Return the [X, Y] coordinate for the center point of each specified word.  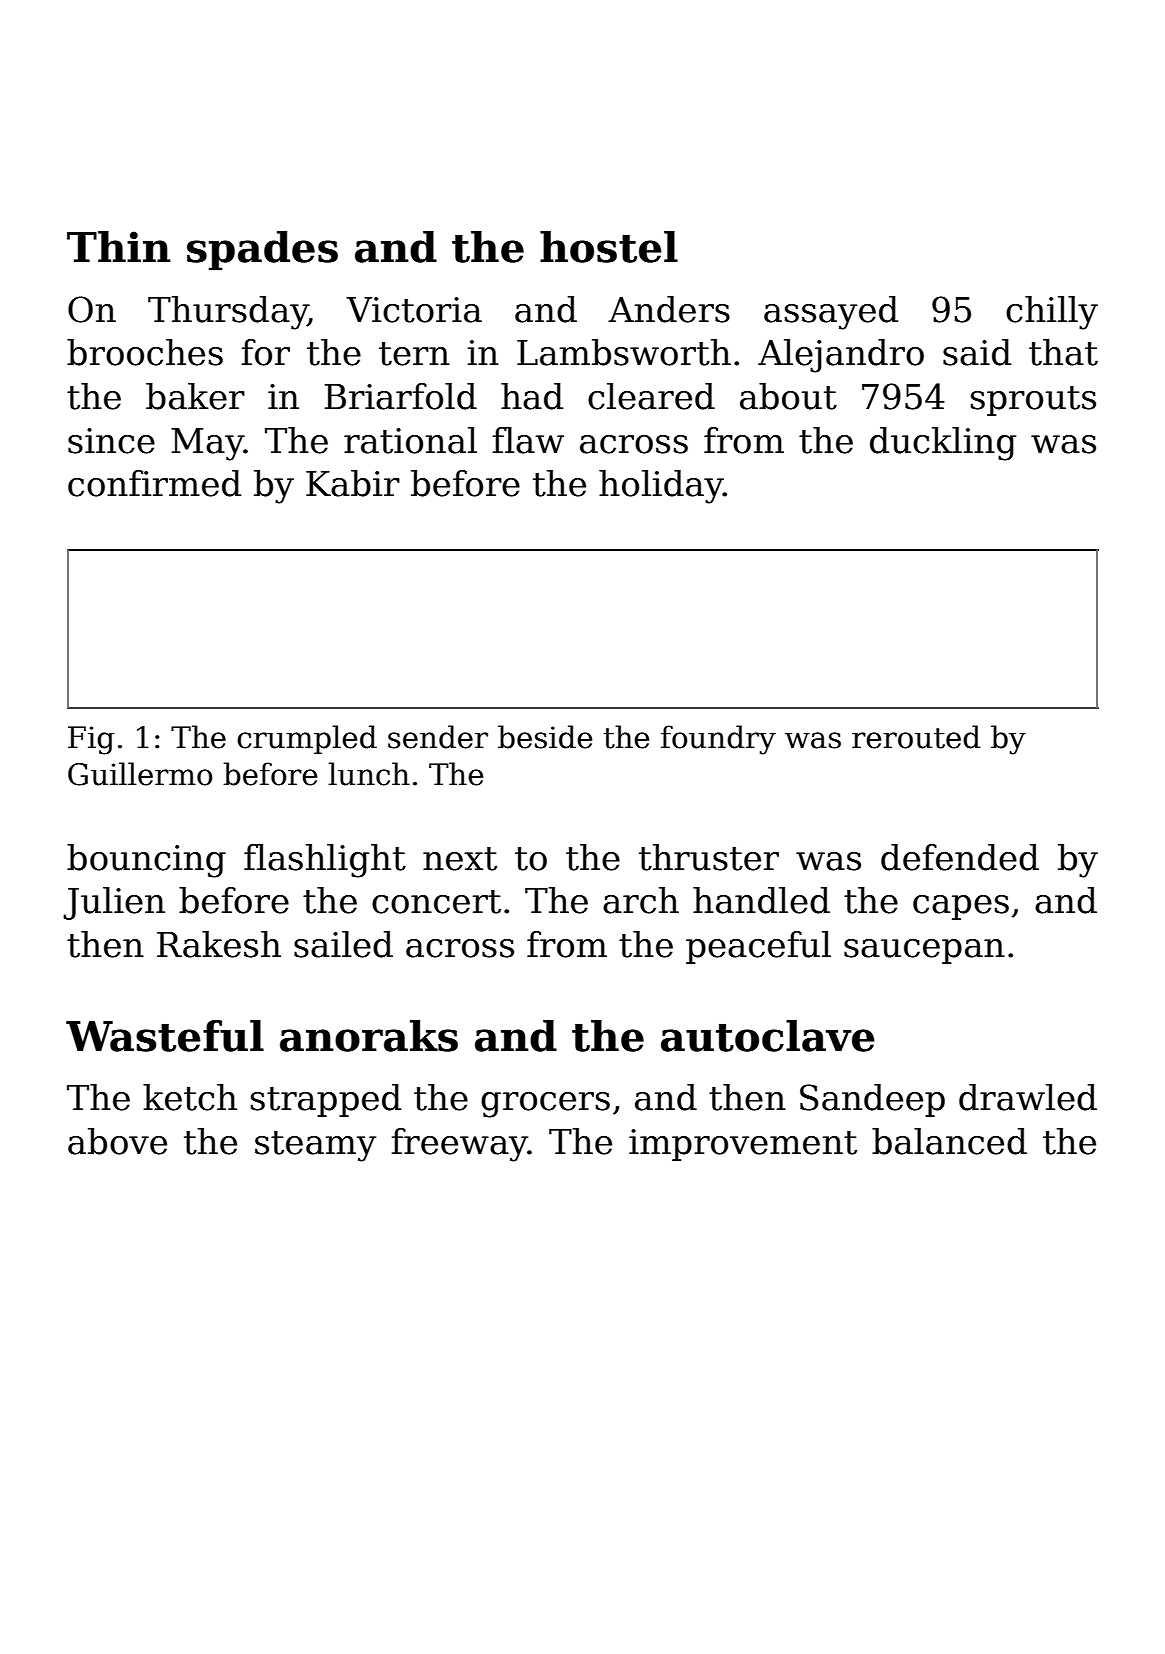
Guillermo [140, 774]
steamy [315, 1146]
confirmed [154, 483]
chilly [1052, 313]
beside [545, 737]
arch [641, 900]
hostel [609, 247]
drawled [1028, 1097]
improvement [743, 1145]
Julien [114, 903]
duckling [943, 444]
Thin [119, 246]
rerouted [916, 737]
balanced [949, 1141]
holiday [661, 487]
